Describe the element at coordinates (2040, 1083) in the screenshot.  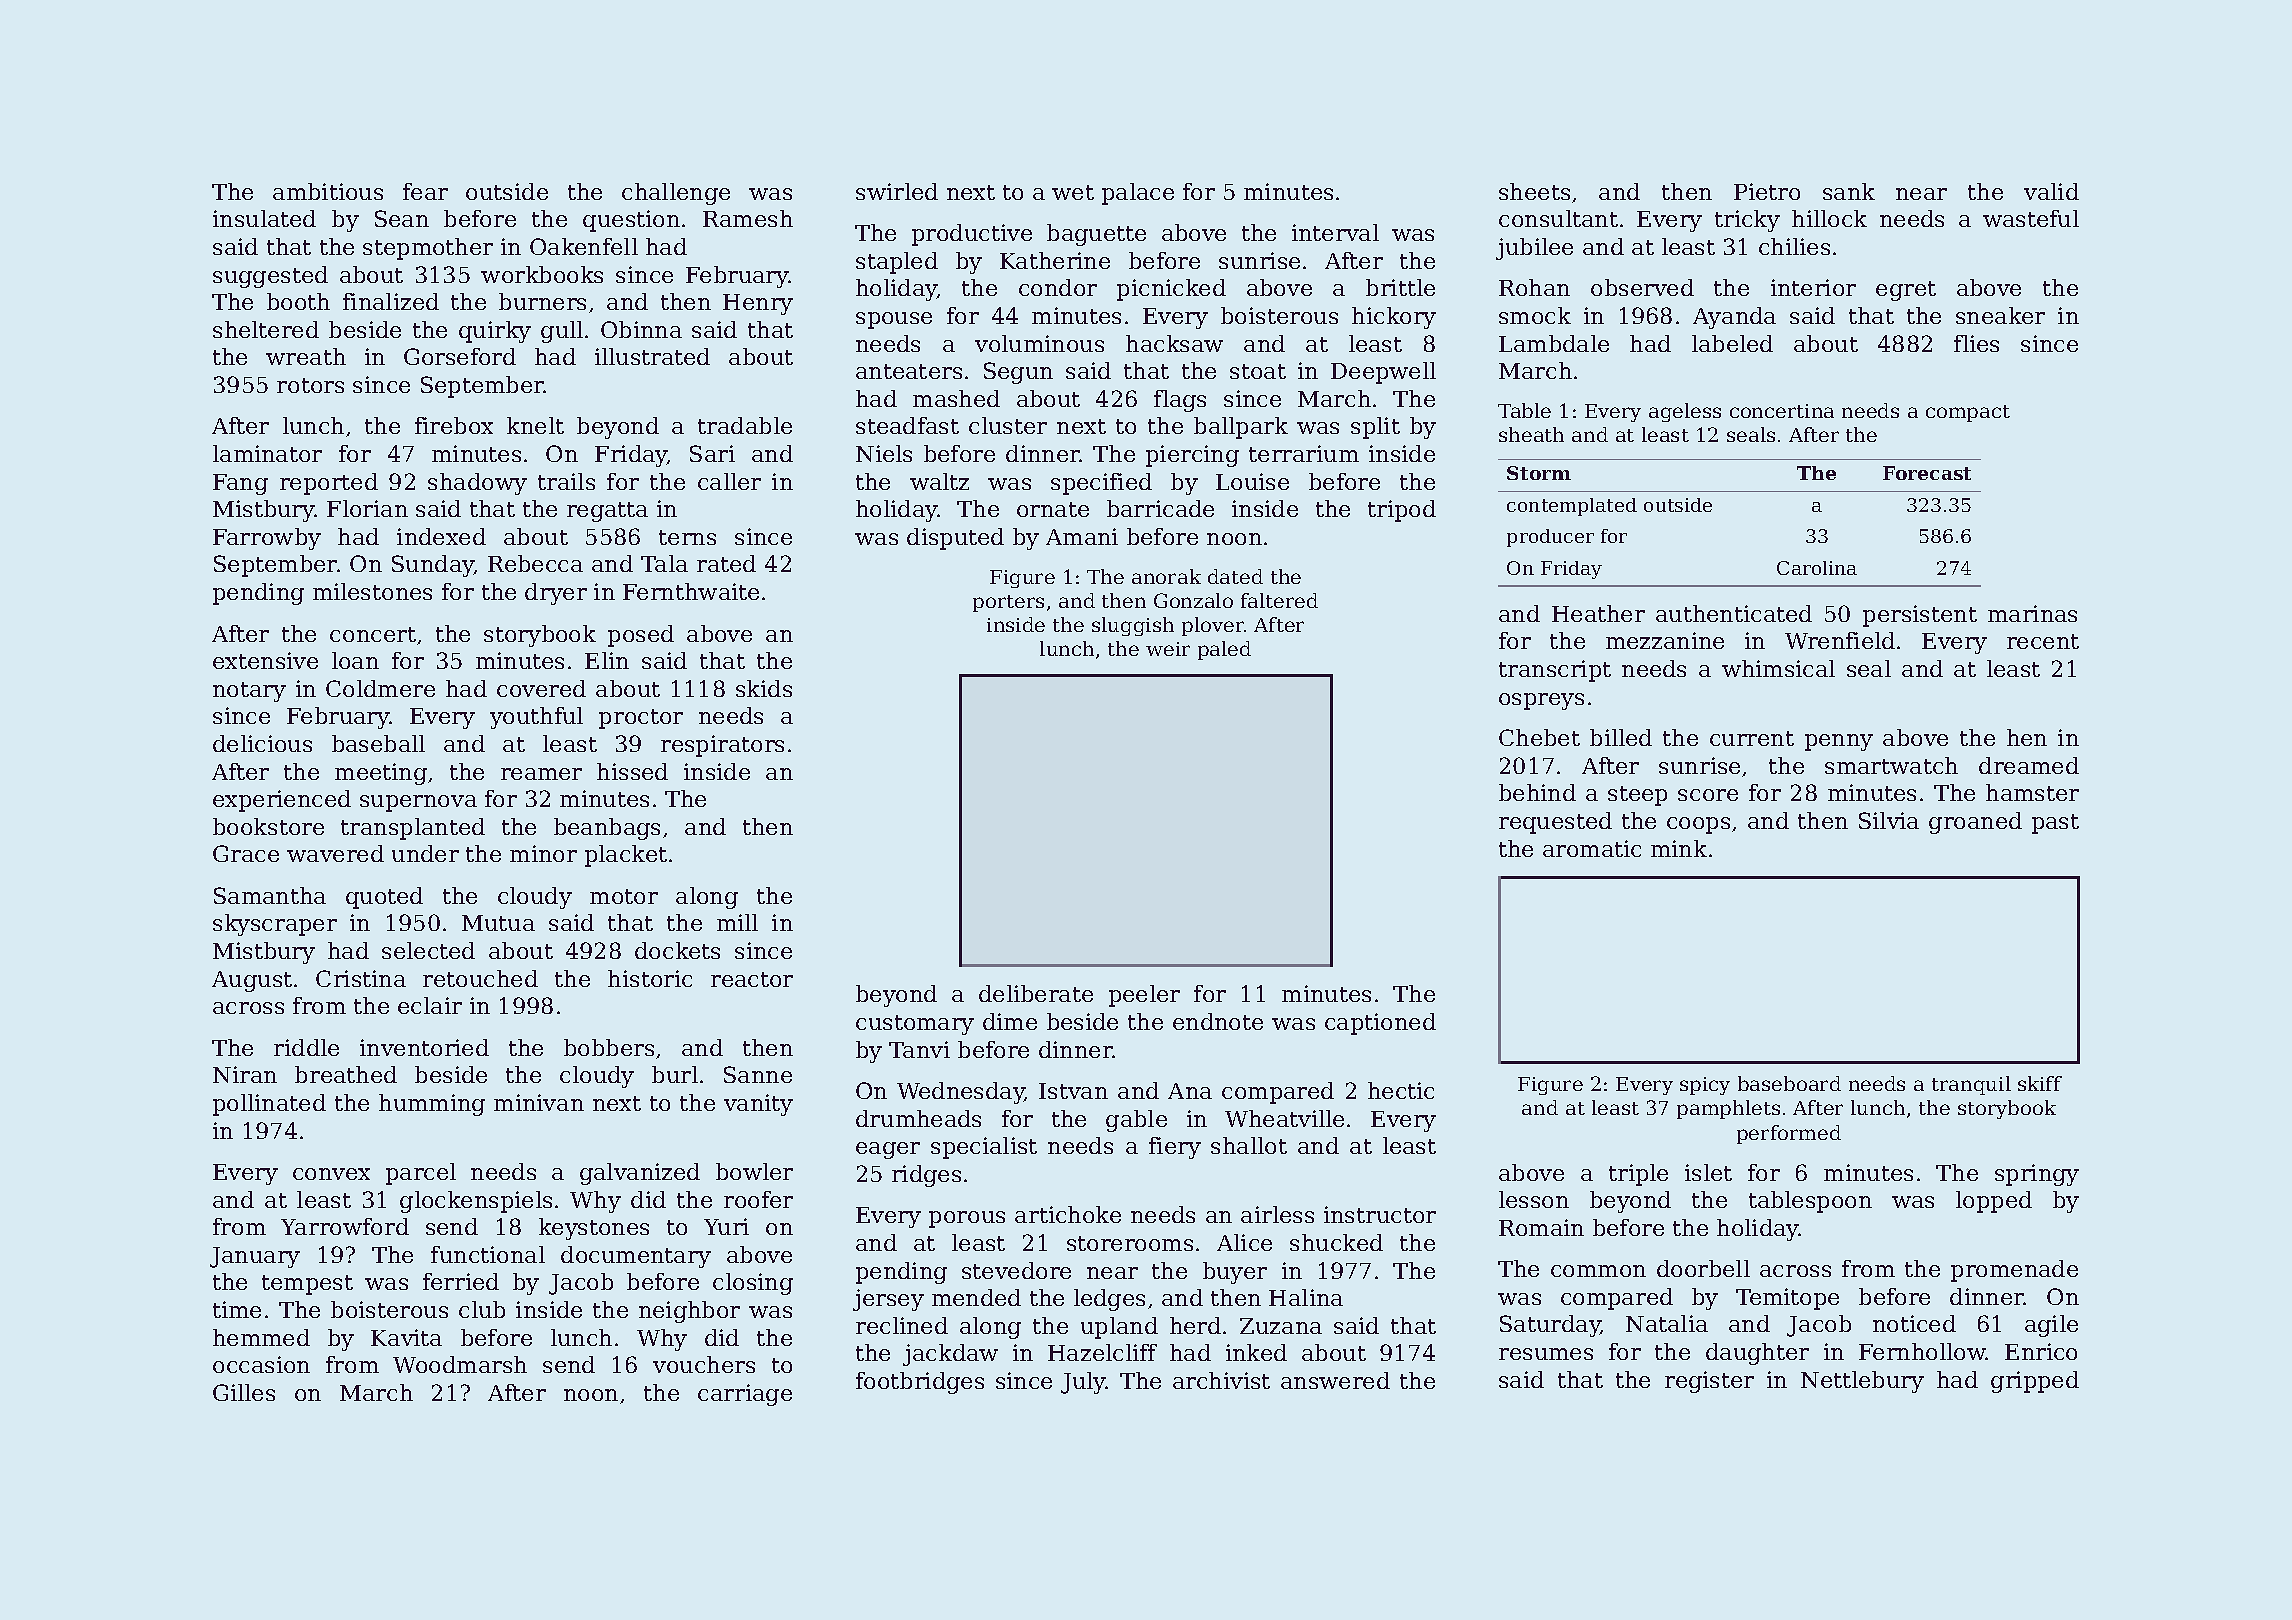
I see `skiff` at that location.
